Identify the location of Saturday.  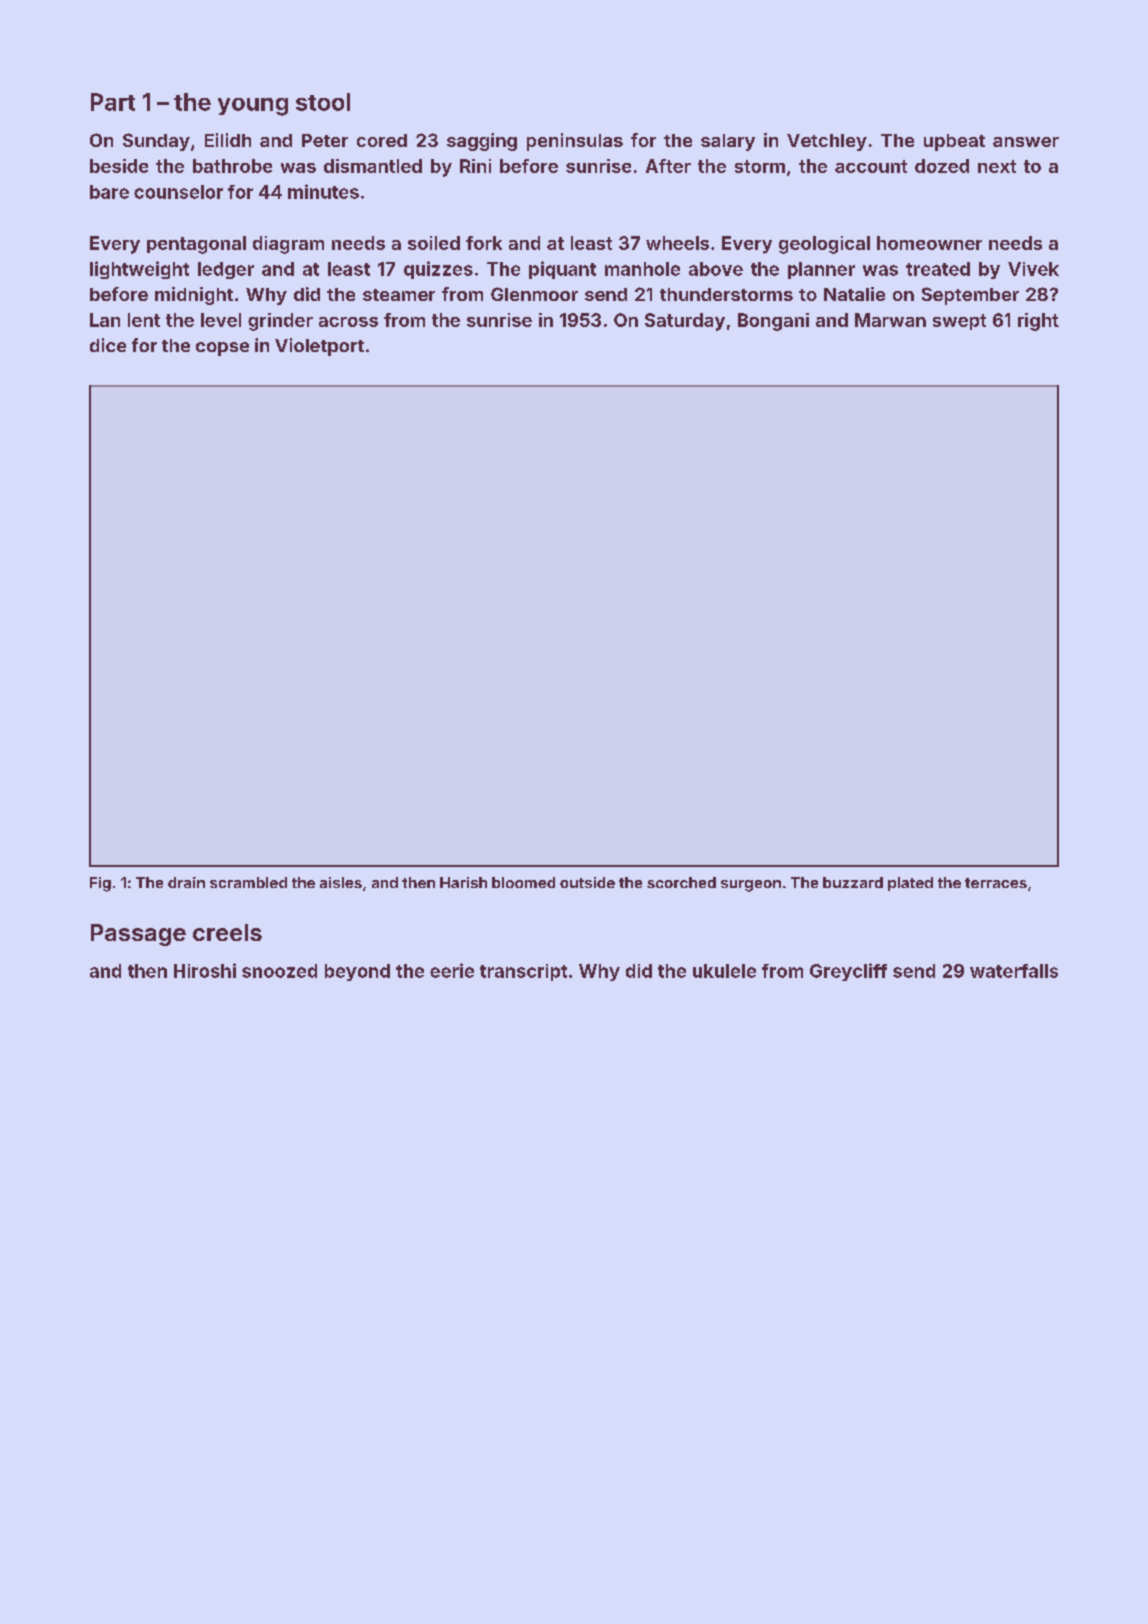
(685, 322).
